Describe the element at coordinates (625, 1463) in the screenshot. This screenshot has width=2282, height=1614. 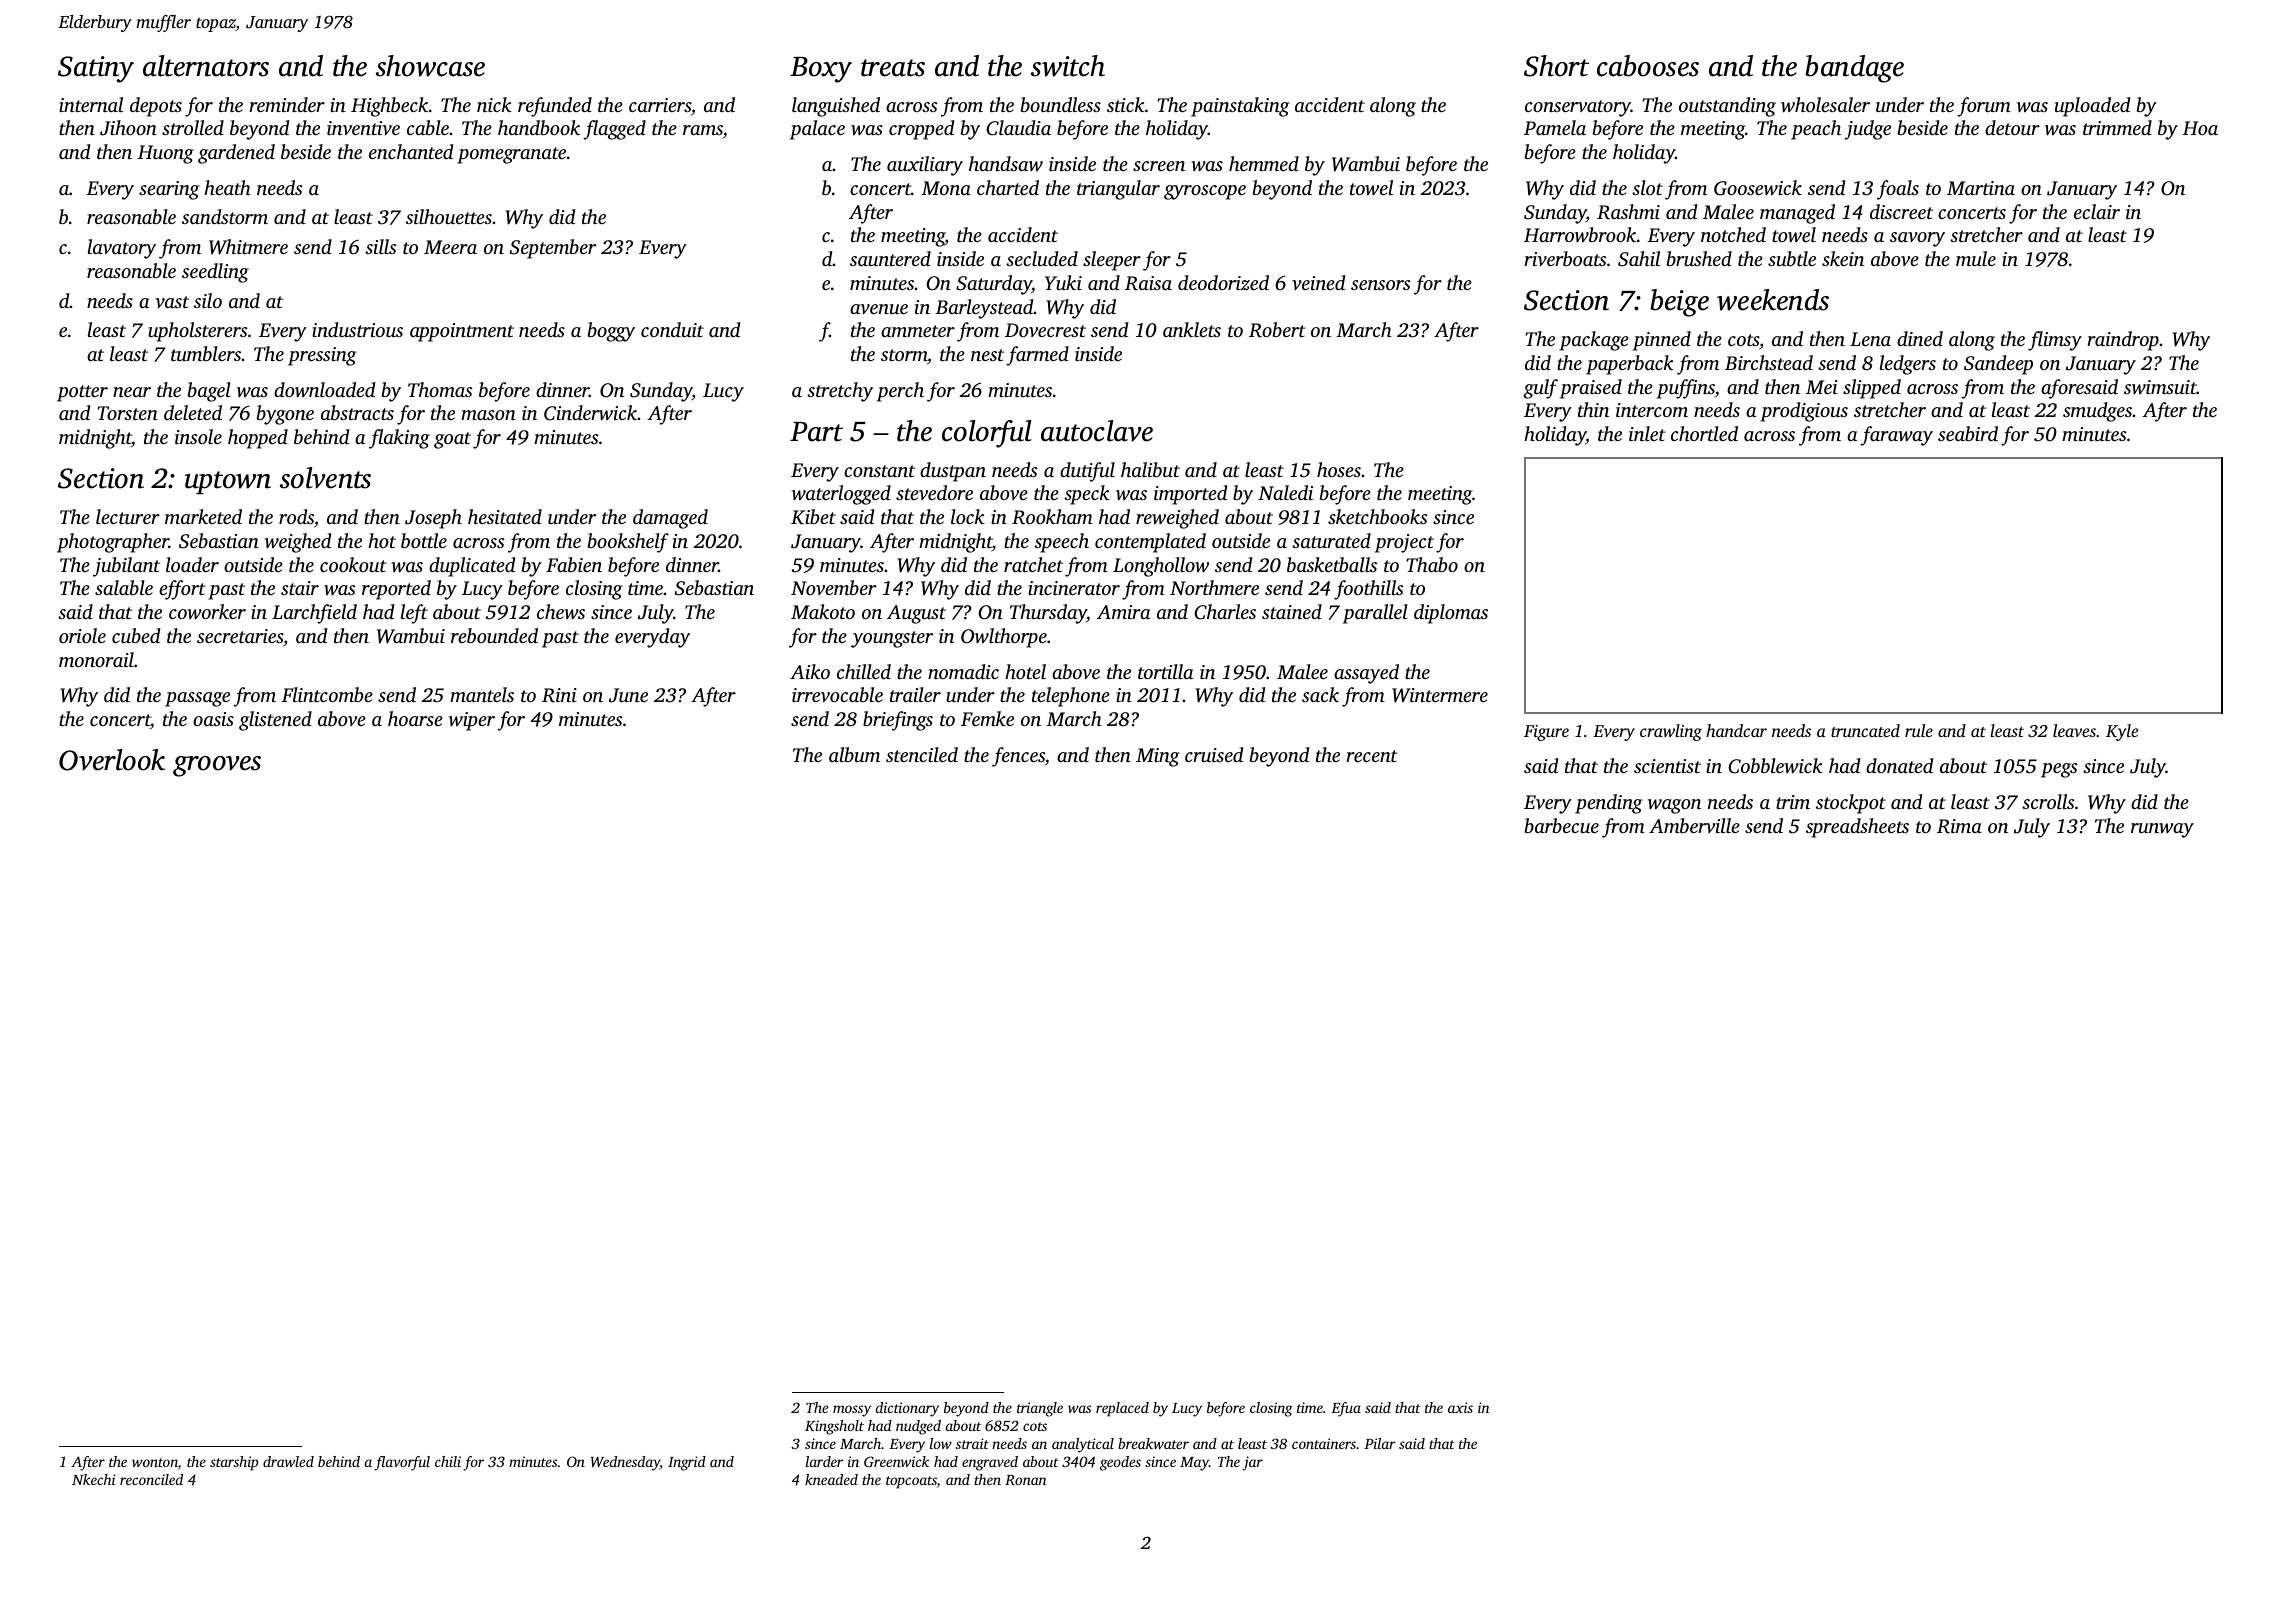
I see `Wednesday` at that location.
